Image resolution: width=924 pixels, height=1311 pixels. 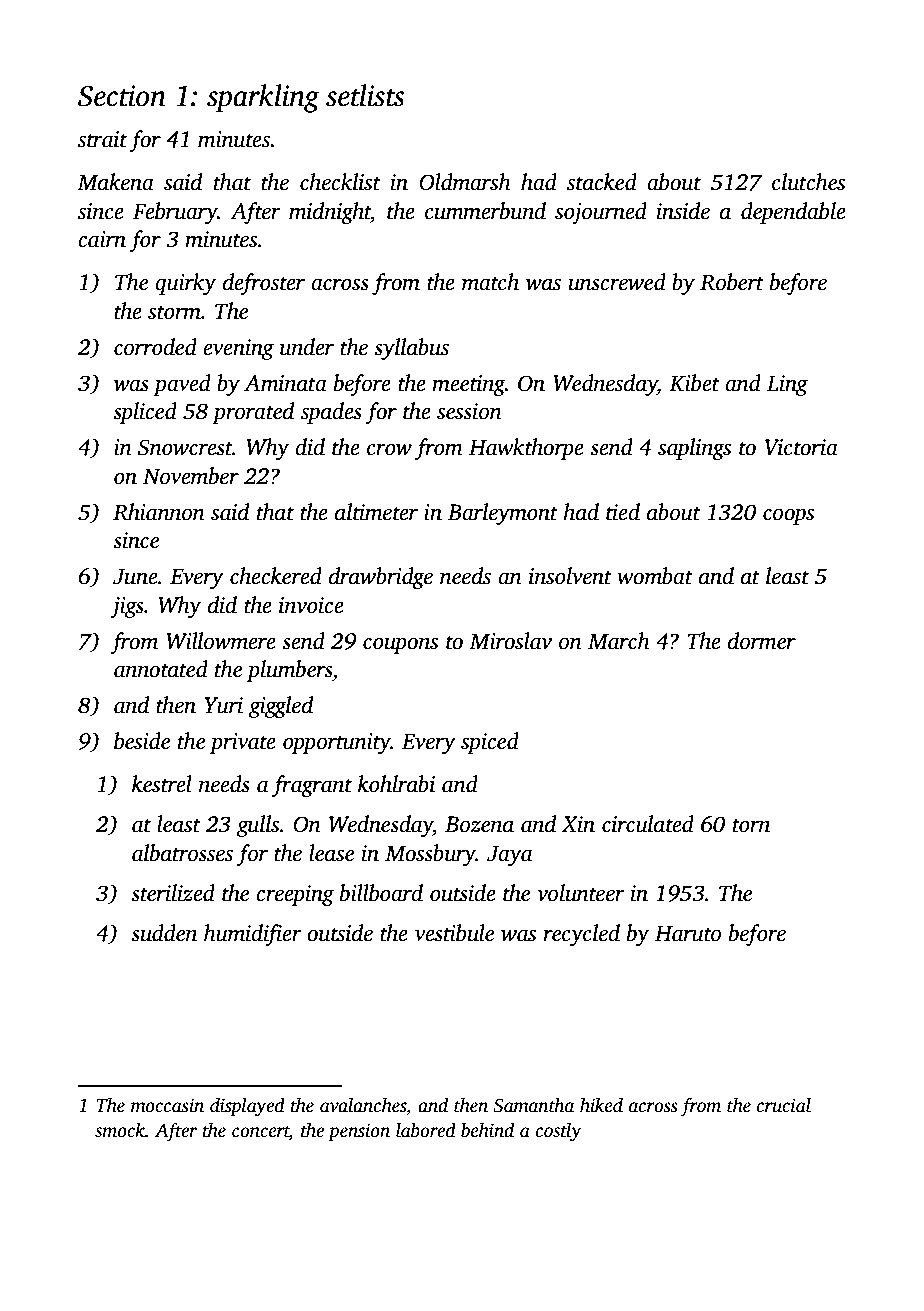 I want to click on smock, so click(x=120, y=1130).
